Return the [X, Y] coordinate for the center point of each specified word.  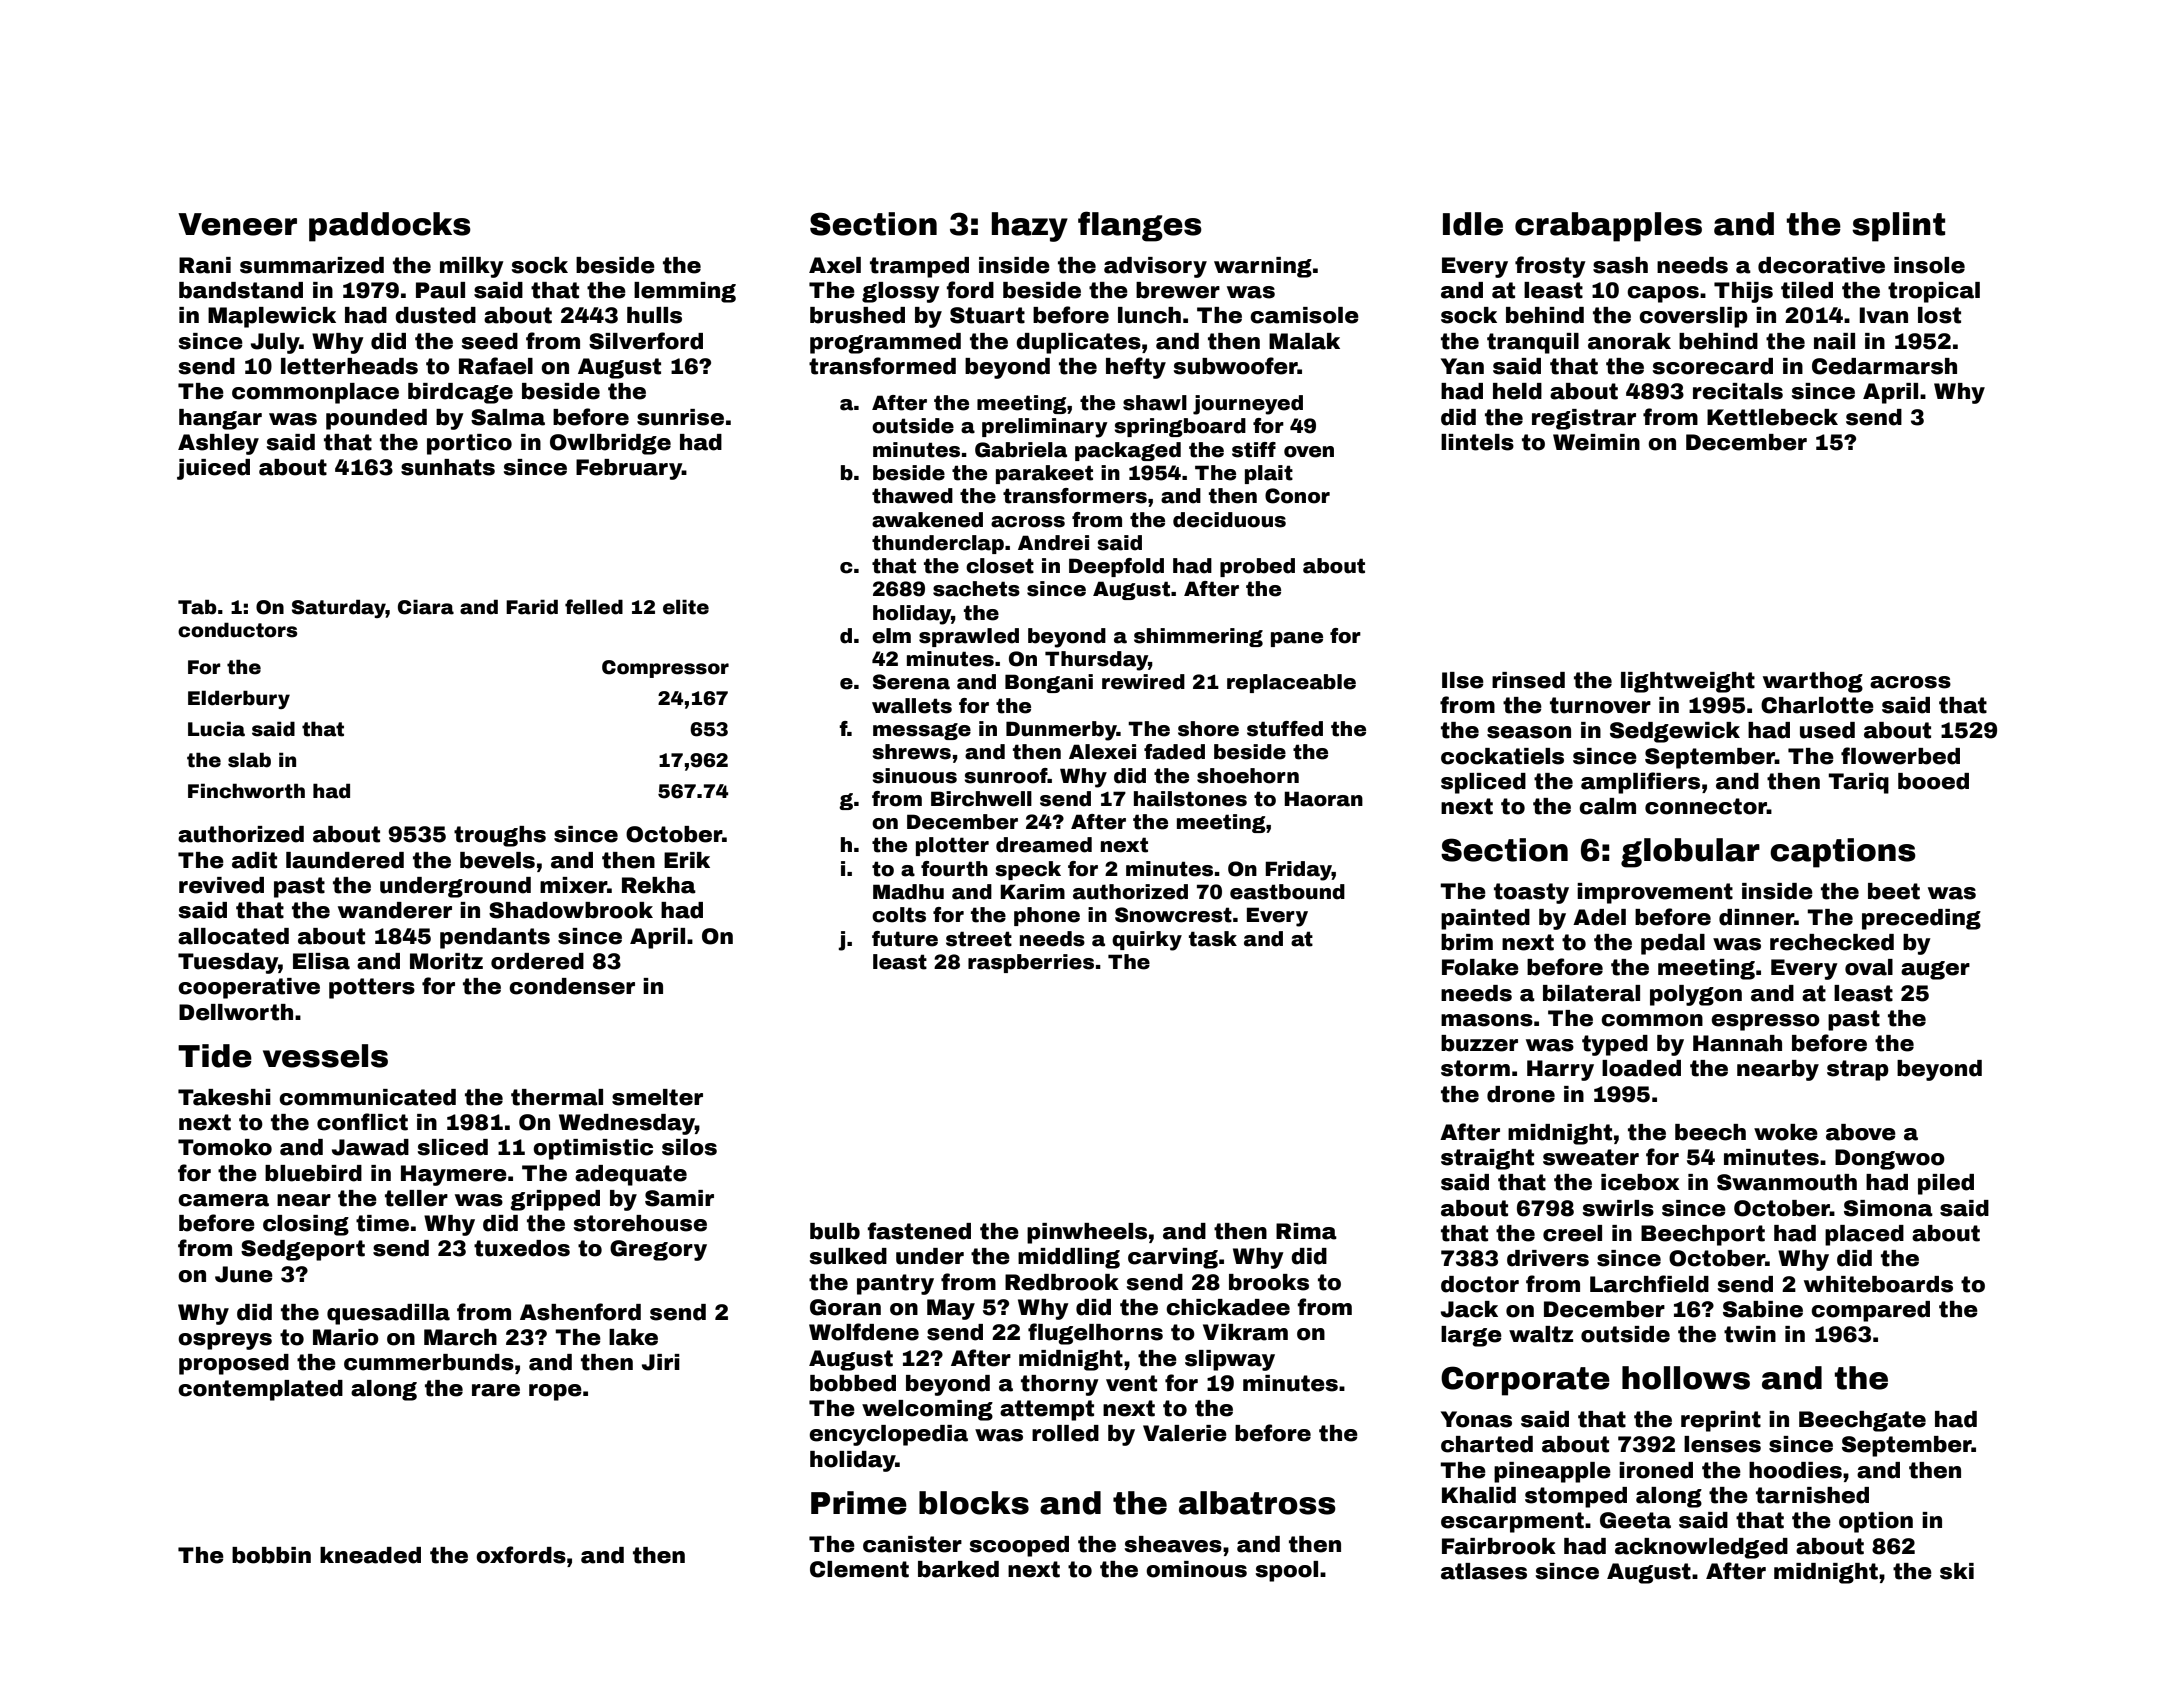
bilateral [1591, 993]
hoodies [1795, 1470]
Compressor [665, 669]
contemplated [260, 1390]
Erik [687, 860]
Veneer [237, 224]
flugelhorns [1095, 1334]
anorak [1629, 341]
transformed [882, 366]
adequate [631, 1175]
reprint [1721, 1421]
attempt [1047, 1410]
